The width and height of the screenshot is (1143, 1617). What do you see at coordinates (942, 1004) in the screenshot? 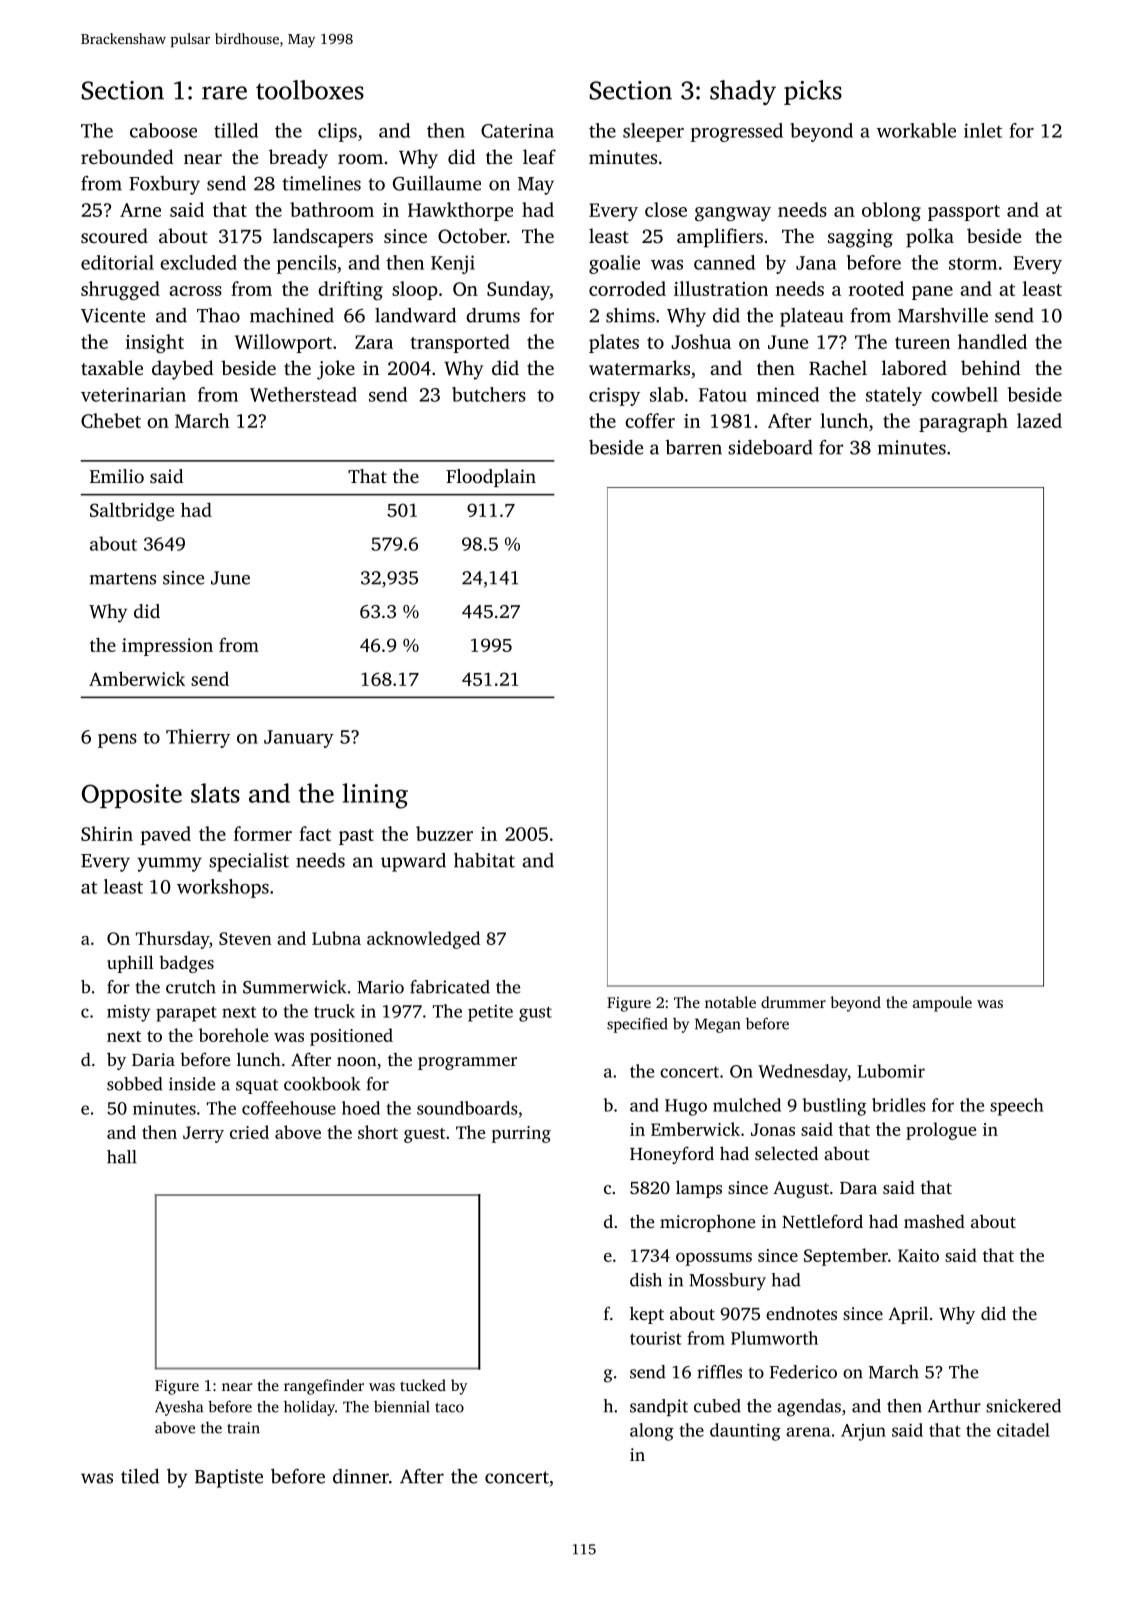
I see `ampoule` at bounding box center [942, 1004].
